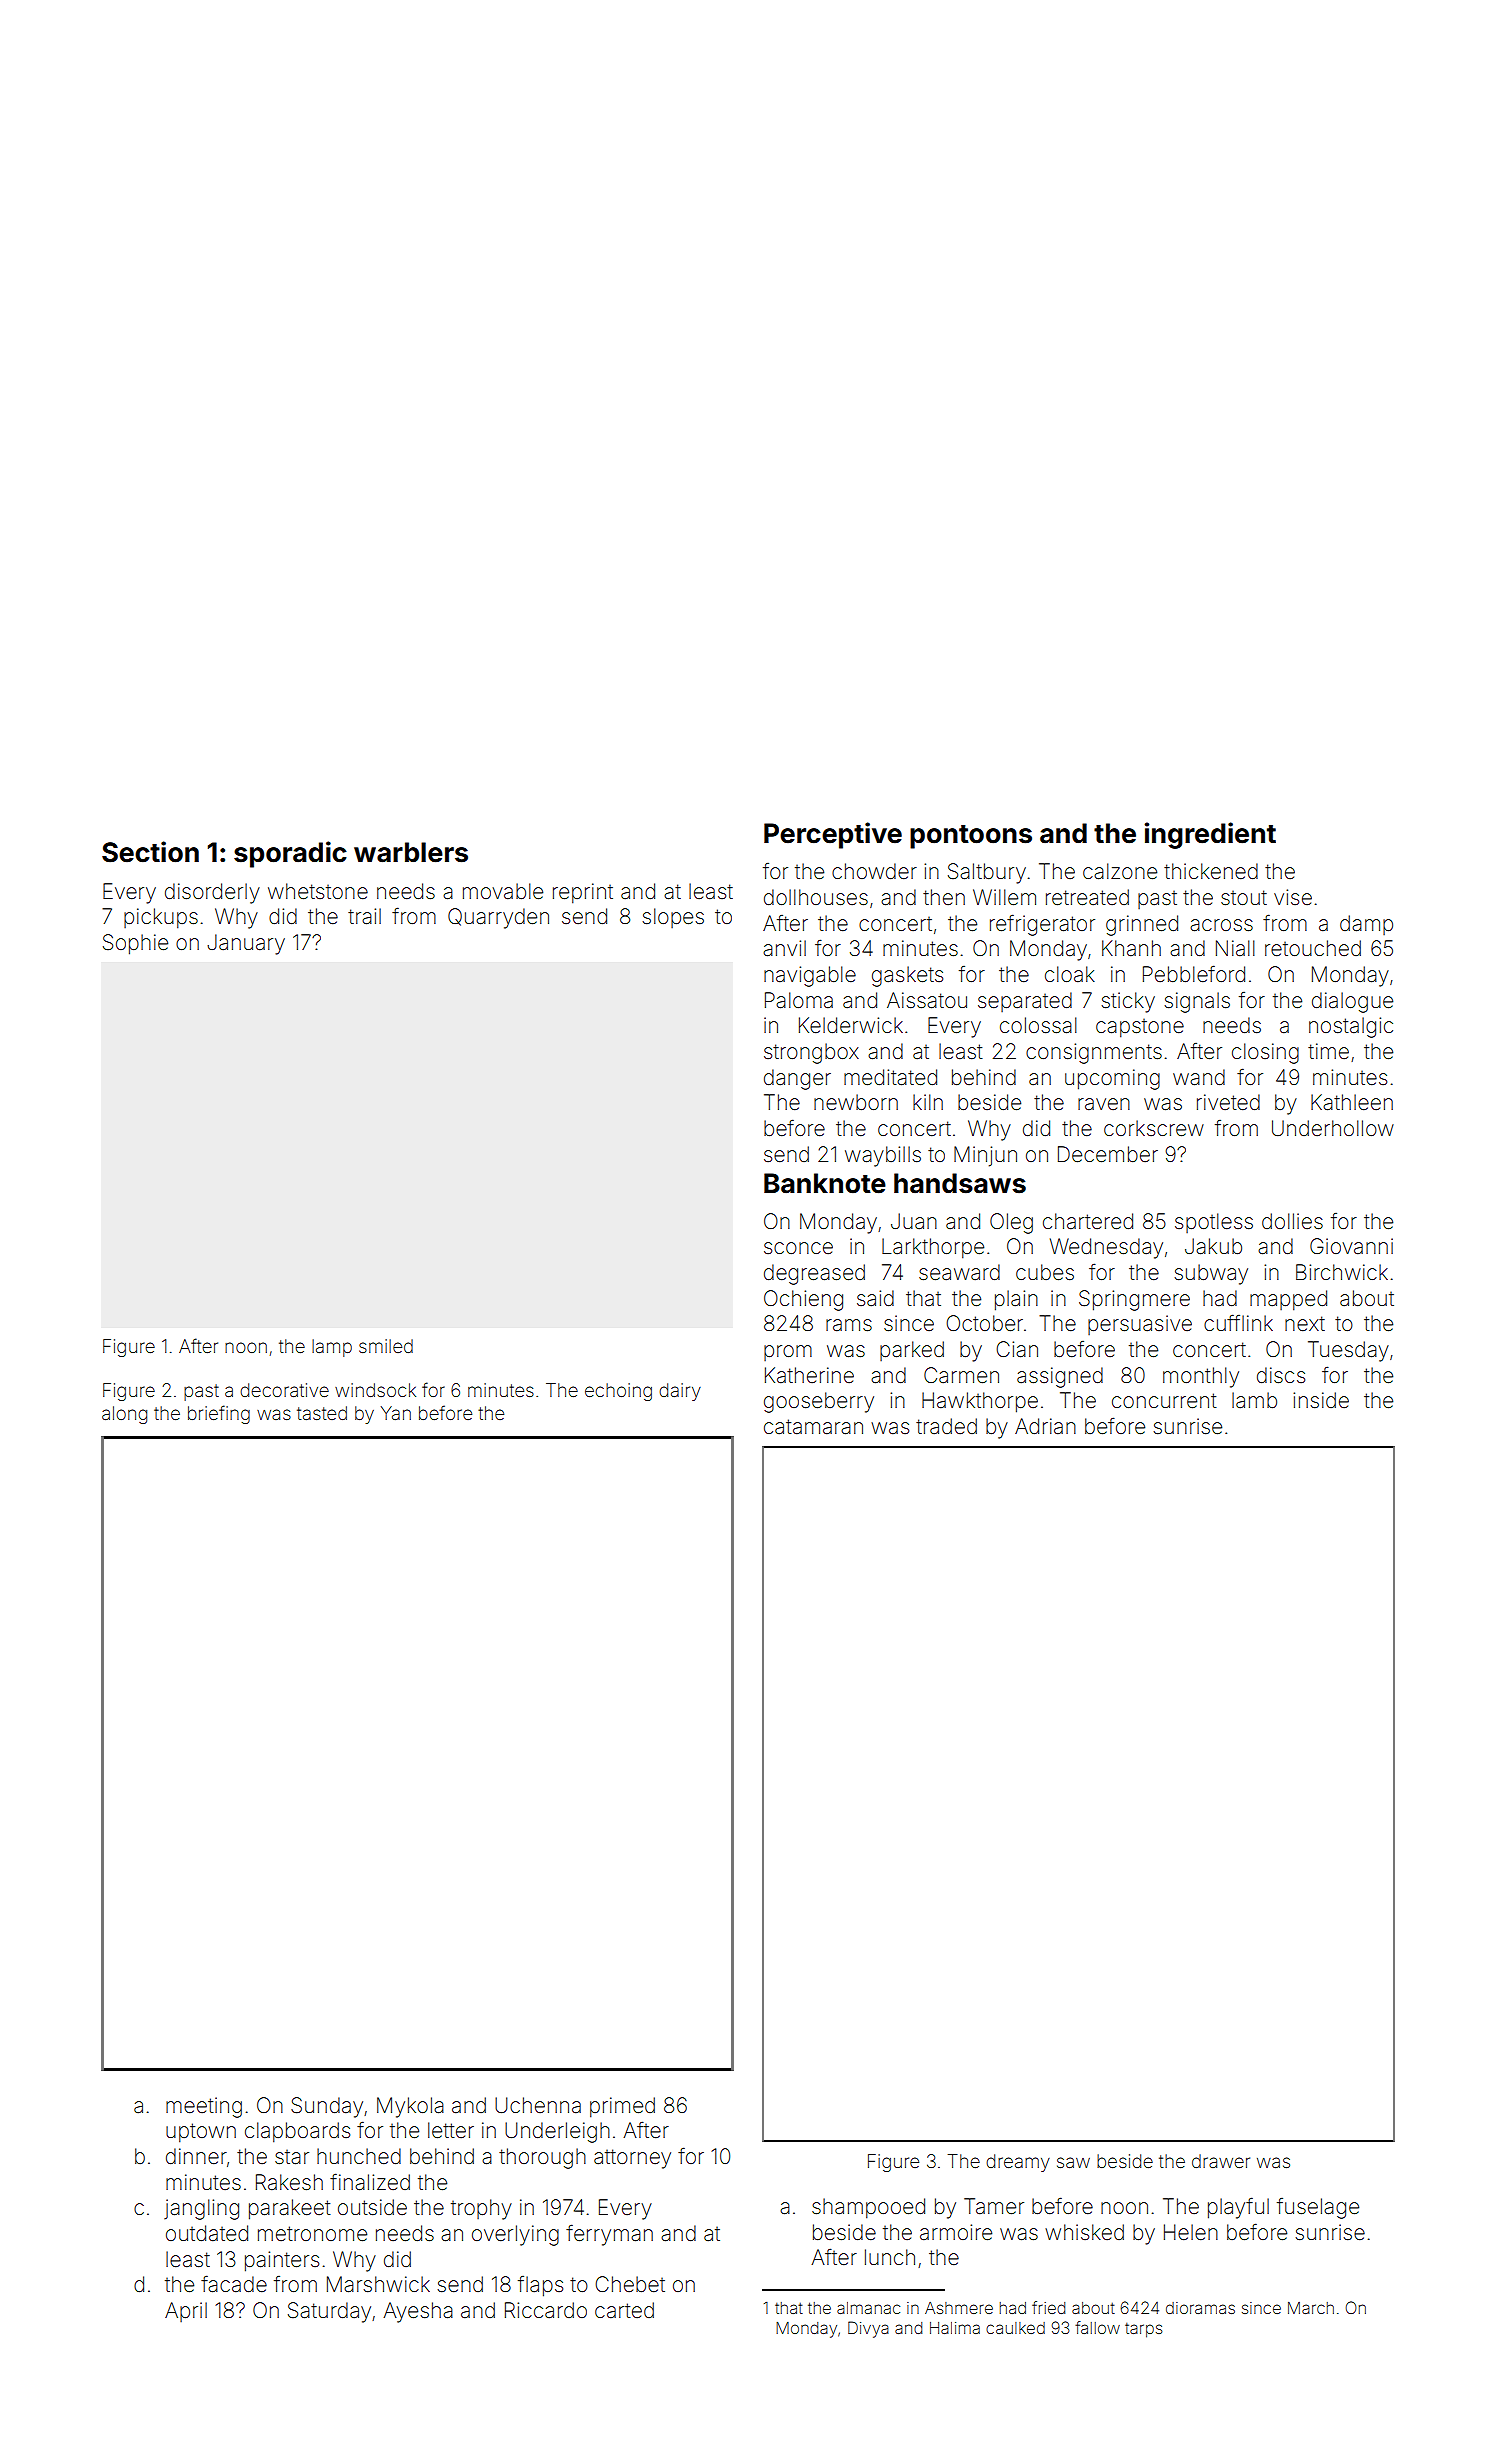 The image size is (1496, 2464). I want to click on Section, so click(150, 852).
